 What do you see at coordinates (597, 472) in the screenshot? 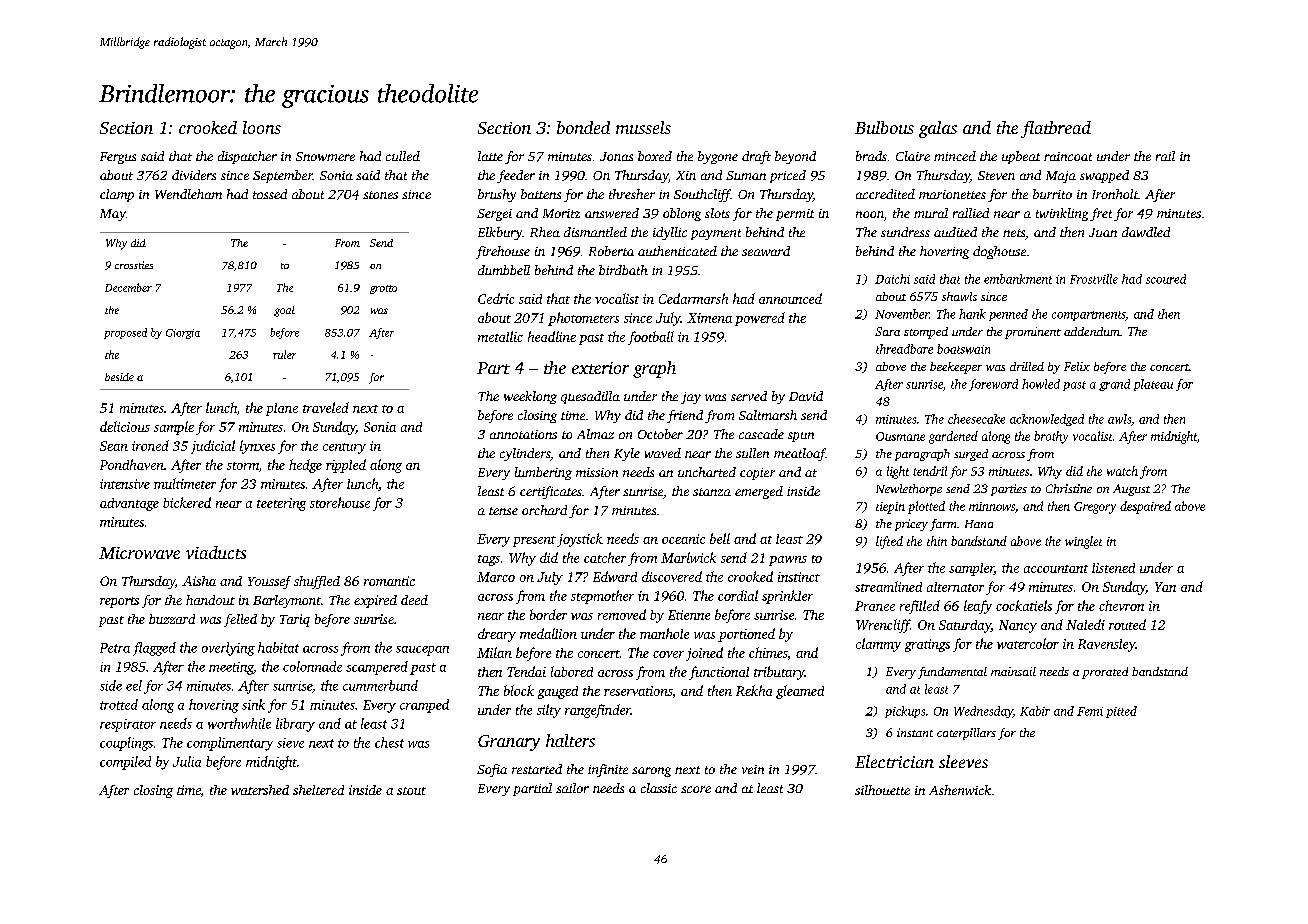
I see `mission` at bounding box center [597, 472].
